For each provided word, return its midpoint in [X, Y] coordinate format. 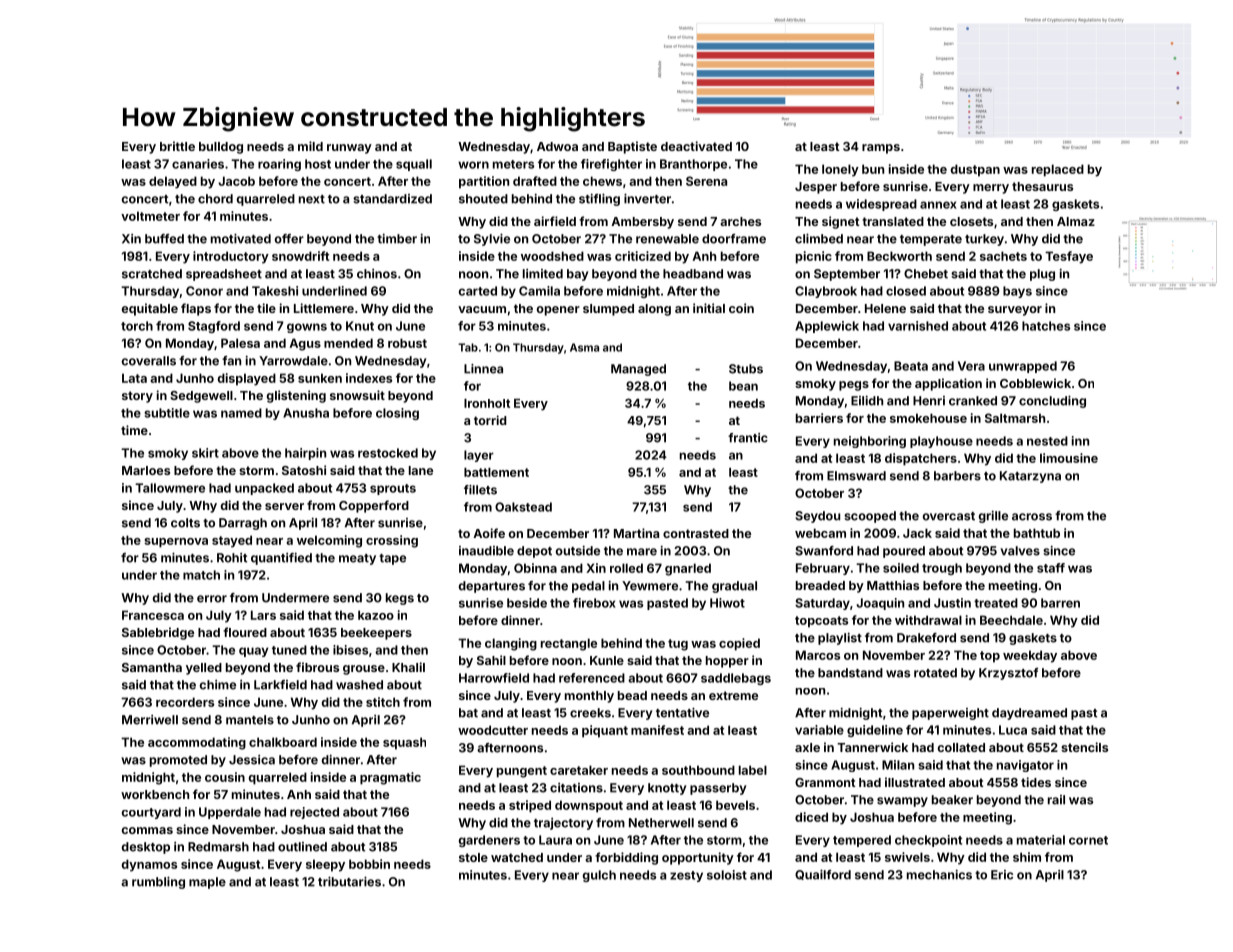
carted [478, 291]
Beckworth [899, 256]
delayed [173, 182]
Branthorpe [693, 165]
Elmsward [856, 476]
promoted [178, 761]
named [241, 413]
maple [207, 883]
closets [971, 221]
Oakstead [523, 507]
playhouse [941, 442]
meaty [357, 559]
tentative [682, 712]
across [1032, 517]
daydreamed [1029, 714]
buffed [164, 239]
